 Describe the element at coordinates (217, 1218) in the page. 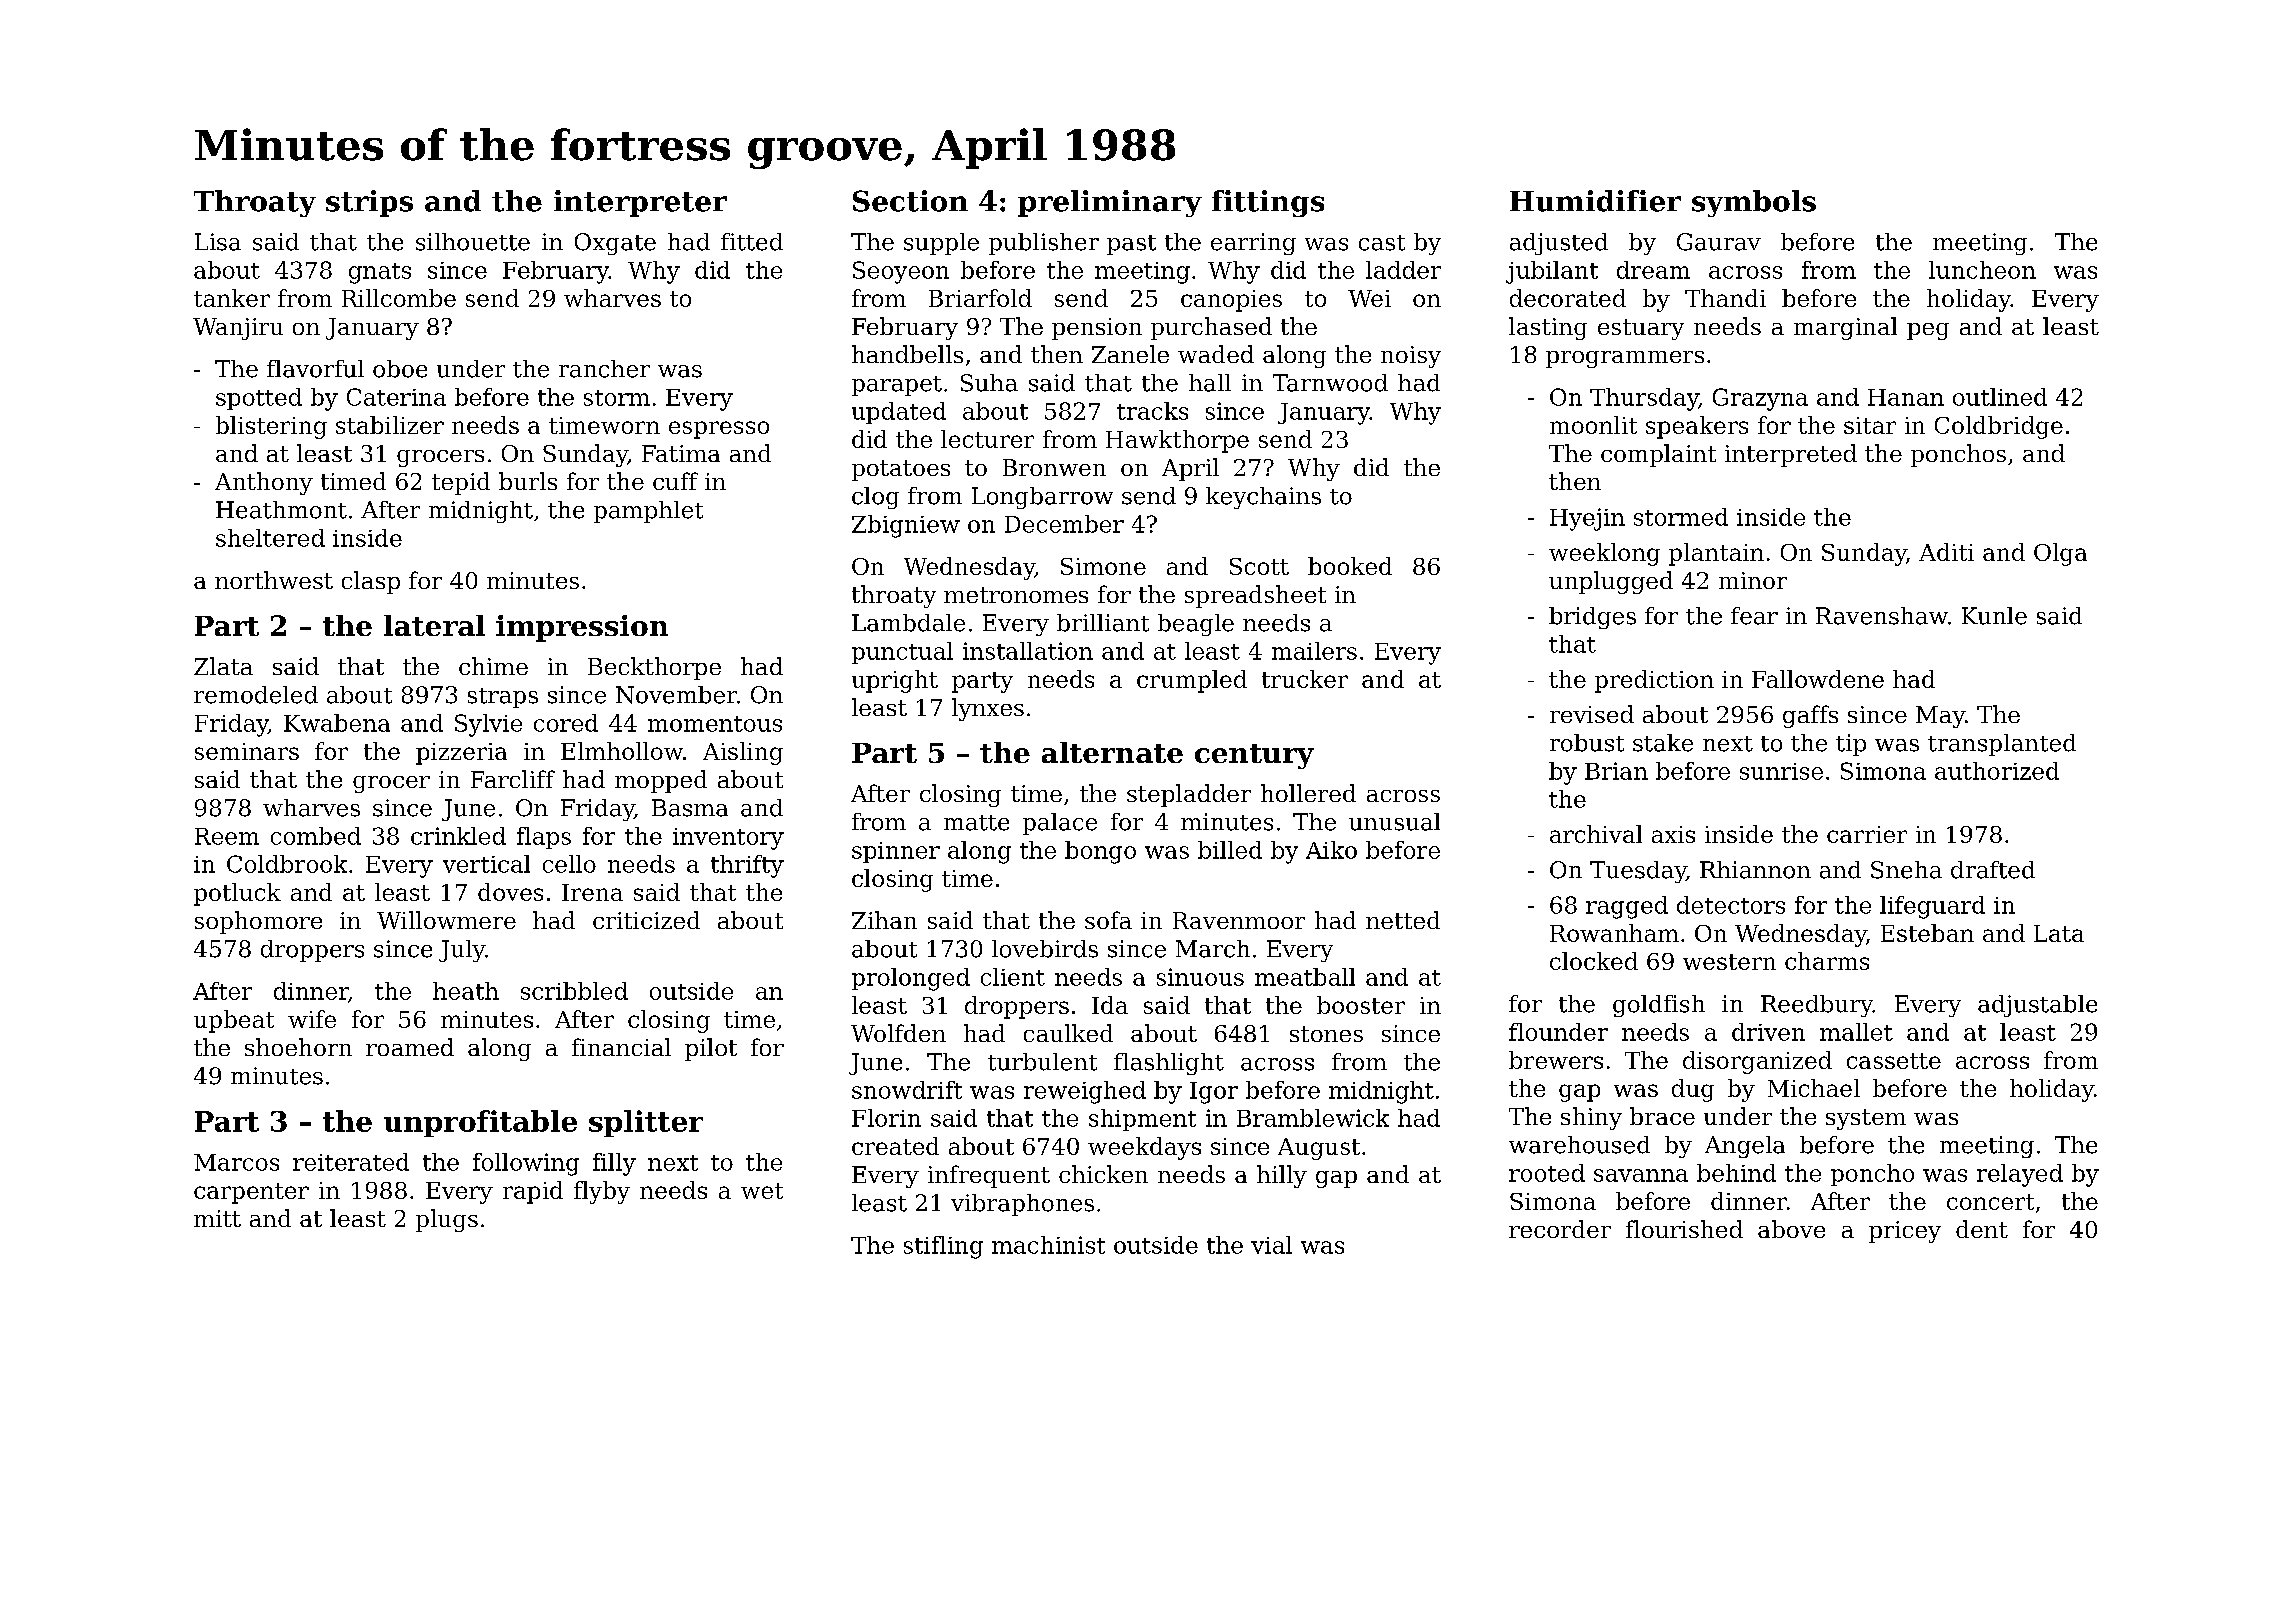

I see `mitt` at that location.
